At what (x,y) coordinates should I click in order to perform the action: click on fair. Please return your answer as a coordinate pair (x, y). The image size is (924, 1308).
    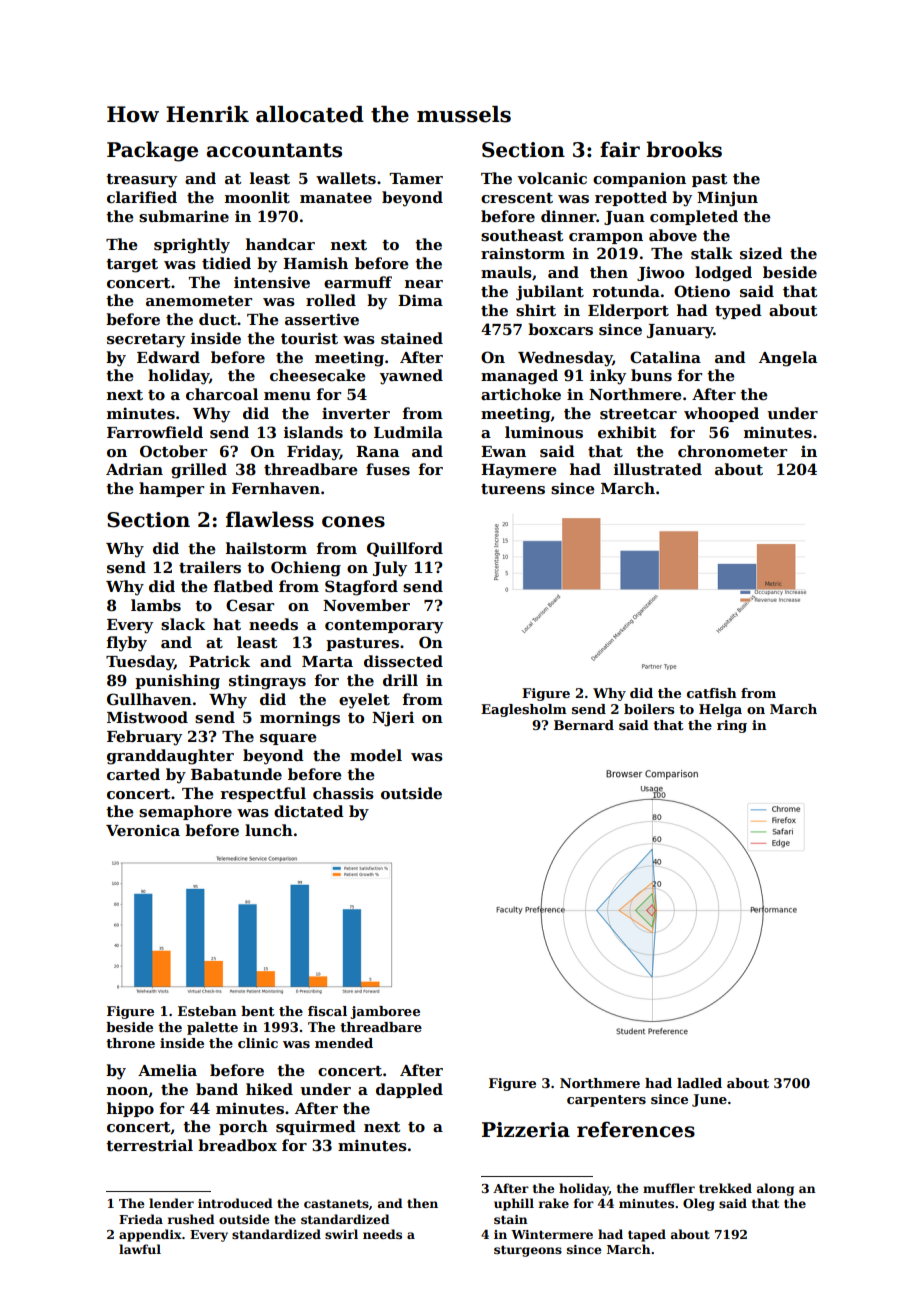
    Looking at the image, I should click on (620, 149).
